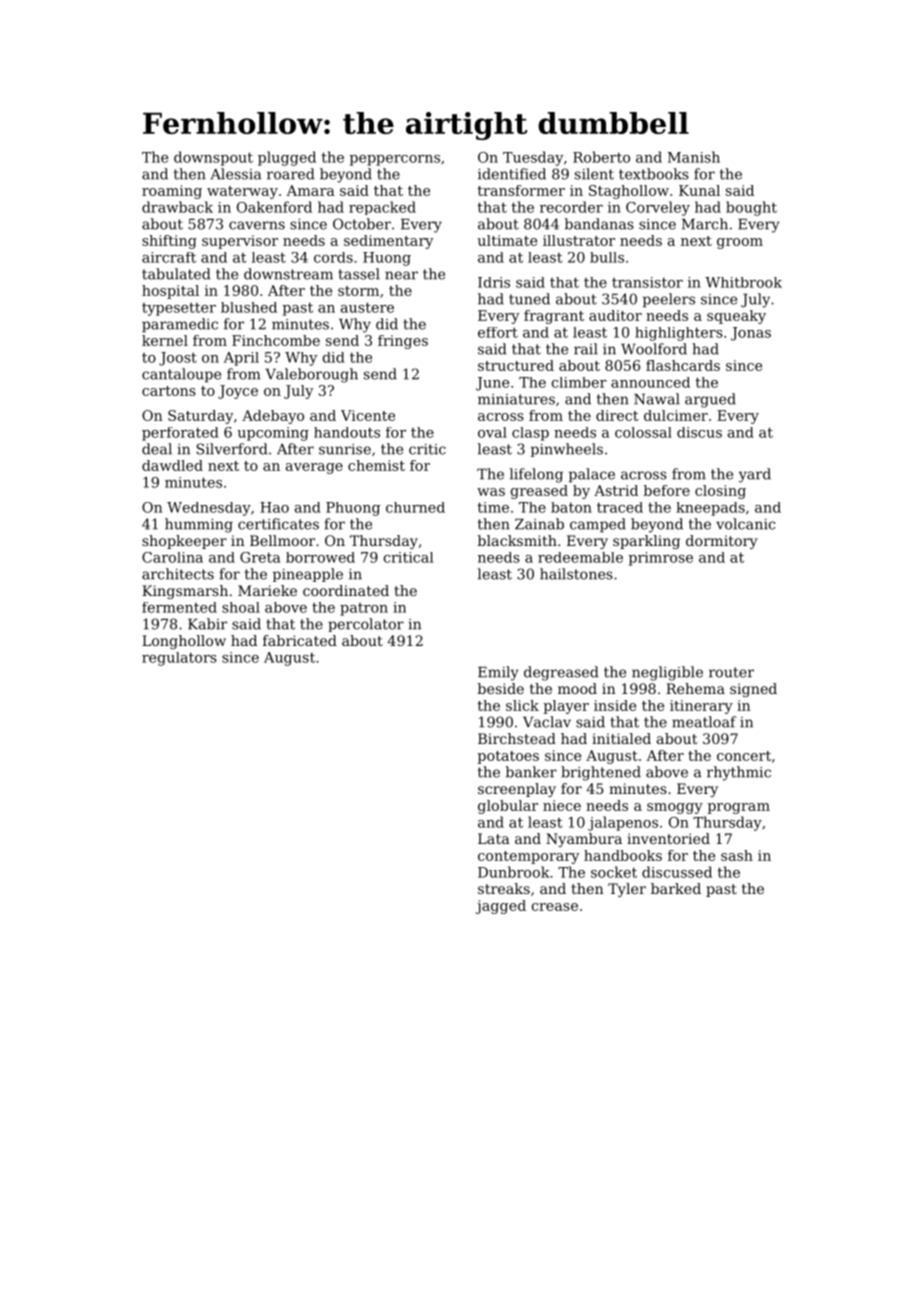 This image has width=924, height=1314. I want to click on regulators, so click(179, 659).
